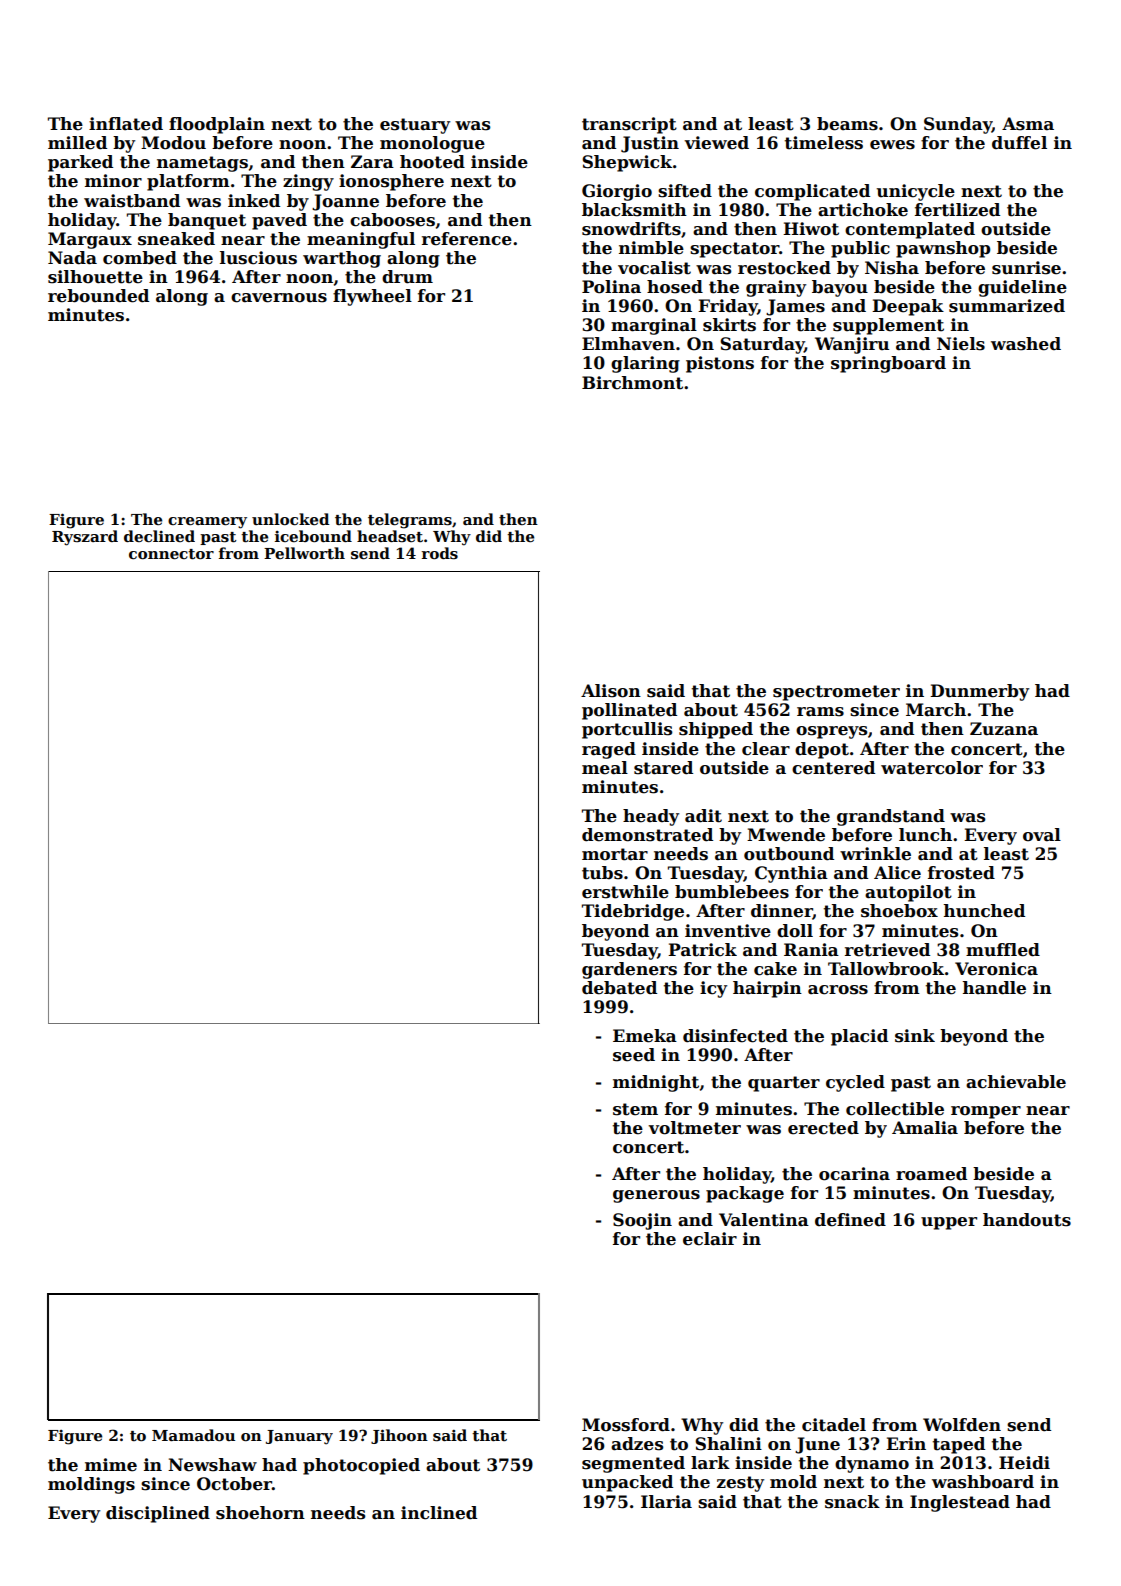 The image size is (1121, 1586). Describe the element at coordinates (983, 1482) in the screenshot. I see `washboard` at that location.
